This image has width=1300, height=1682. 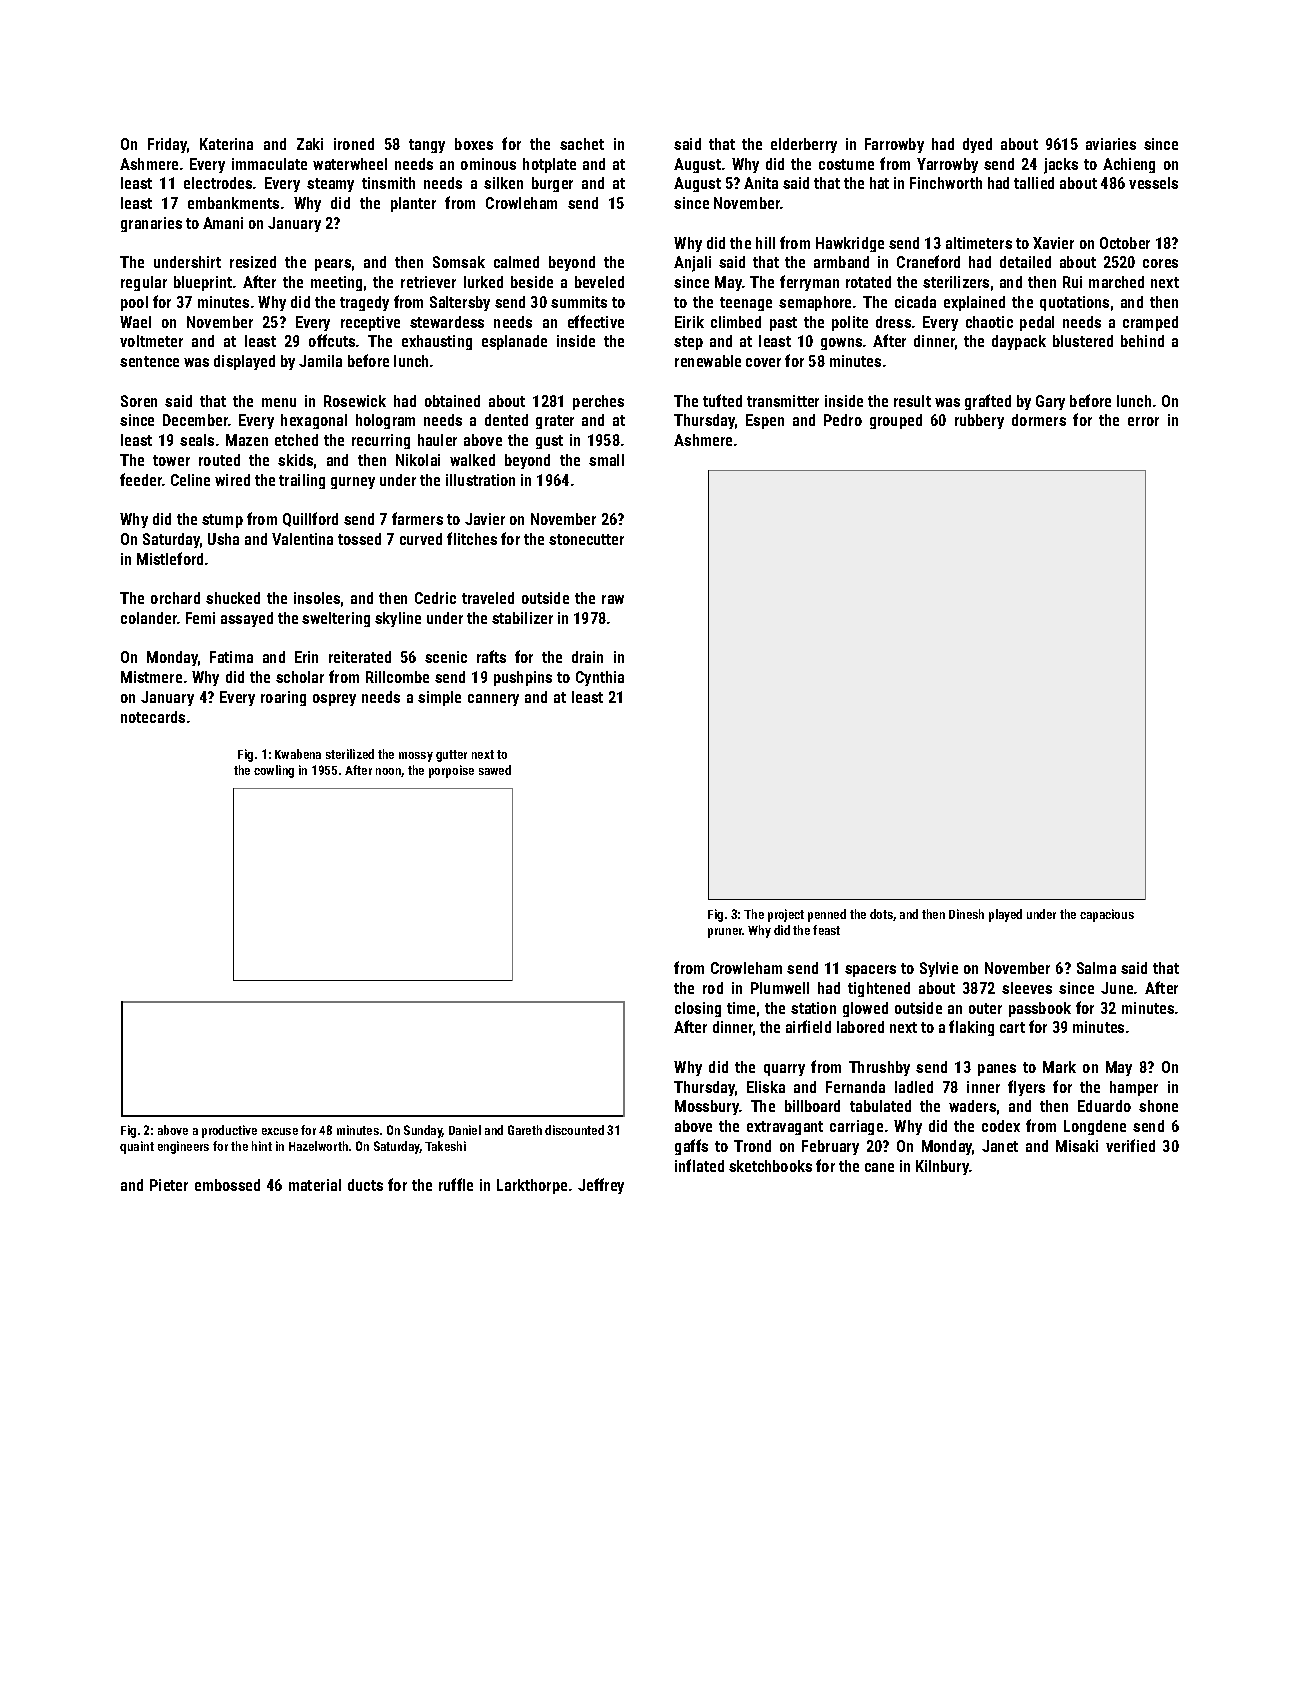 What do you see at coordinates (752, 1146) in the image?
I see `Trond` at bounding box center [752, 1146].
